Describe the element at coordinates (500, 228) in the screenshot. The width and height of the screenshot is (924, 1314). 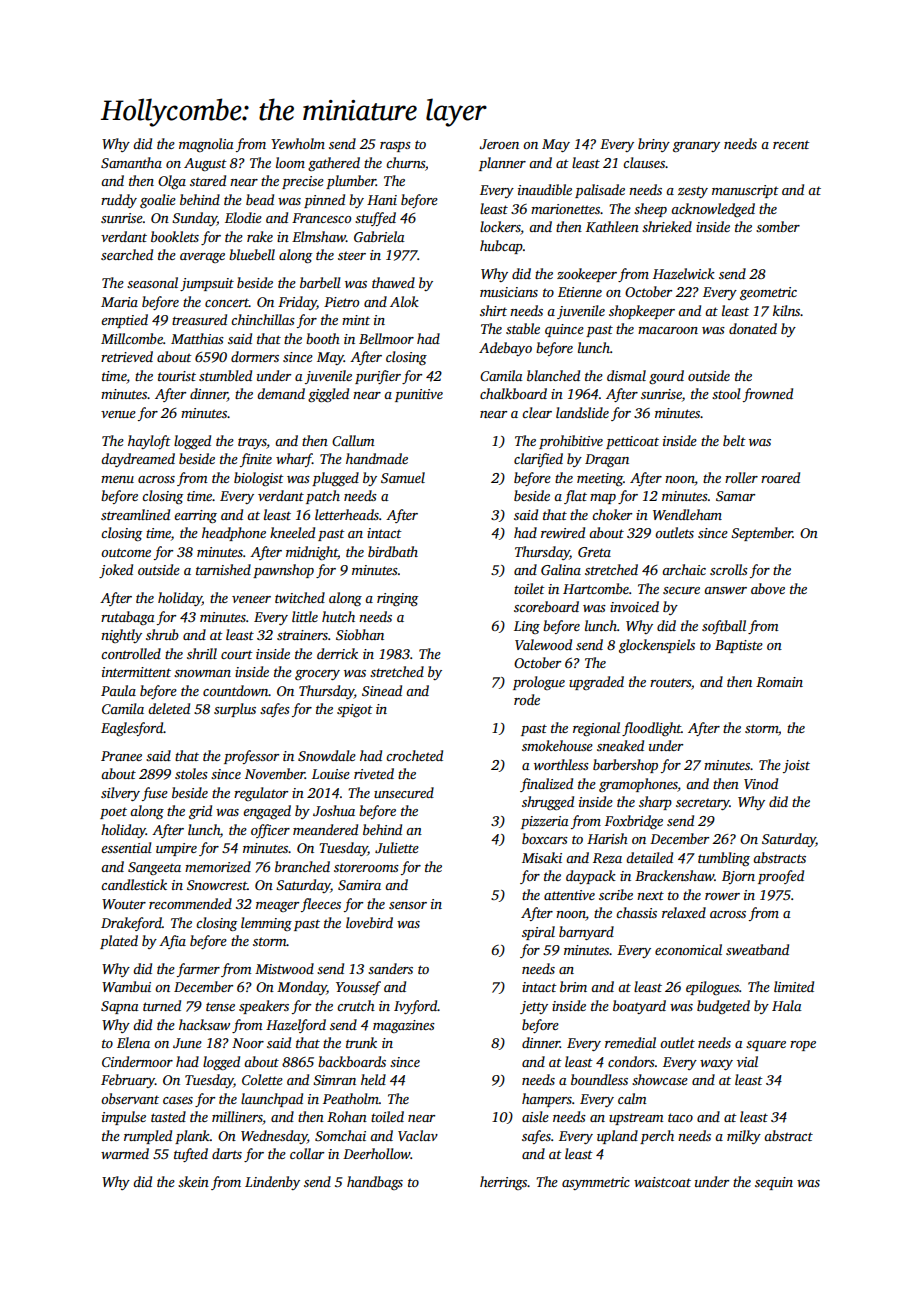
I see `lockers` at that location.
